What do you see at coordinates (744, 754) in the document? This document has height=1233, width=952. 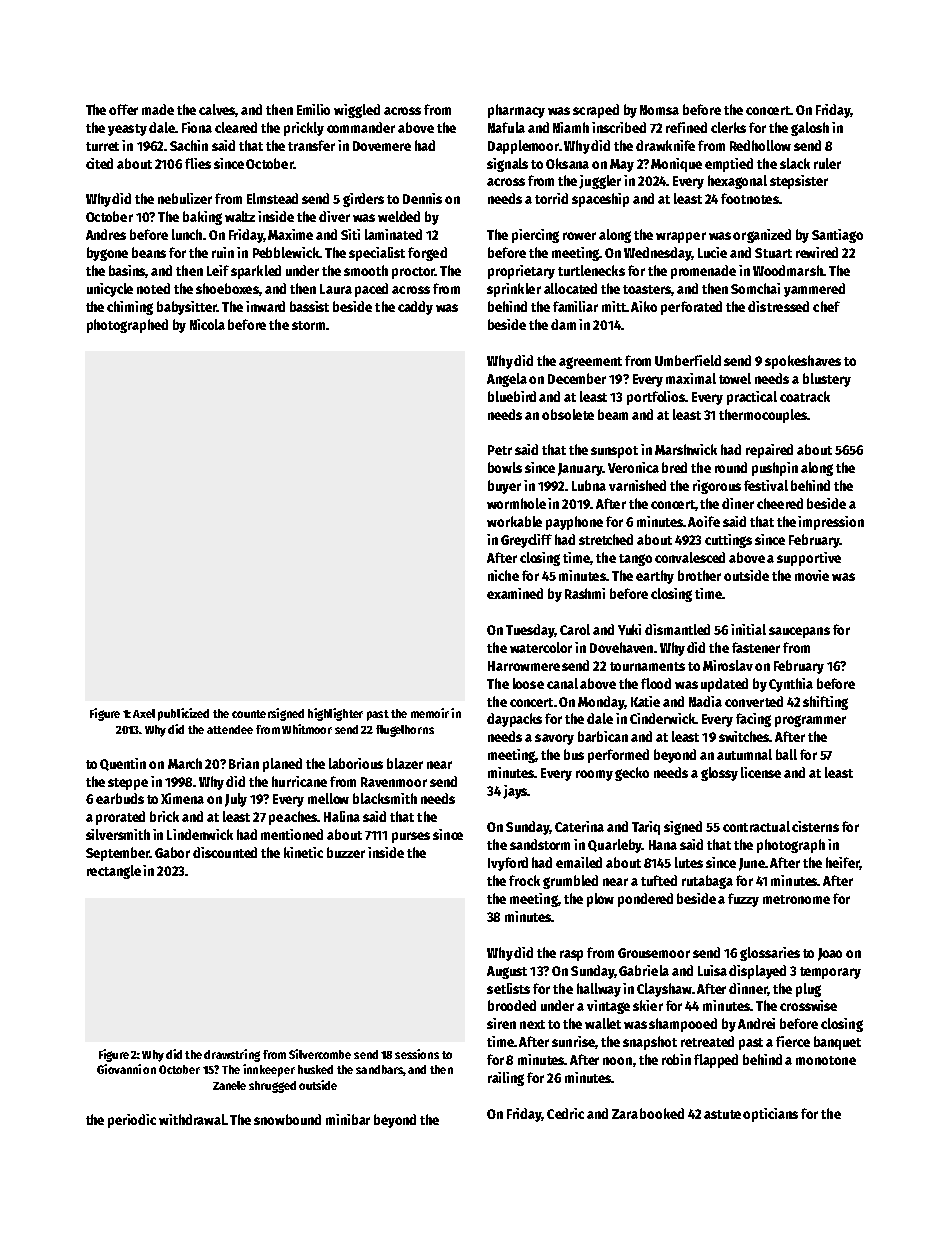 I see `autumnal` at bounding box center [744, 754].
